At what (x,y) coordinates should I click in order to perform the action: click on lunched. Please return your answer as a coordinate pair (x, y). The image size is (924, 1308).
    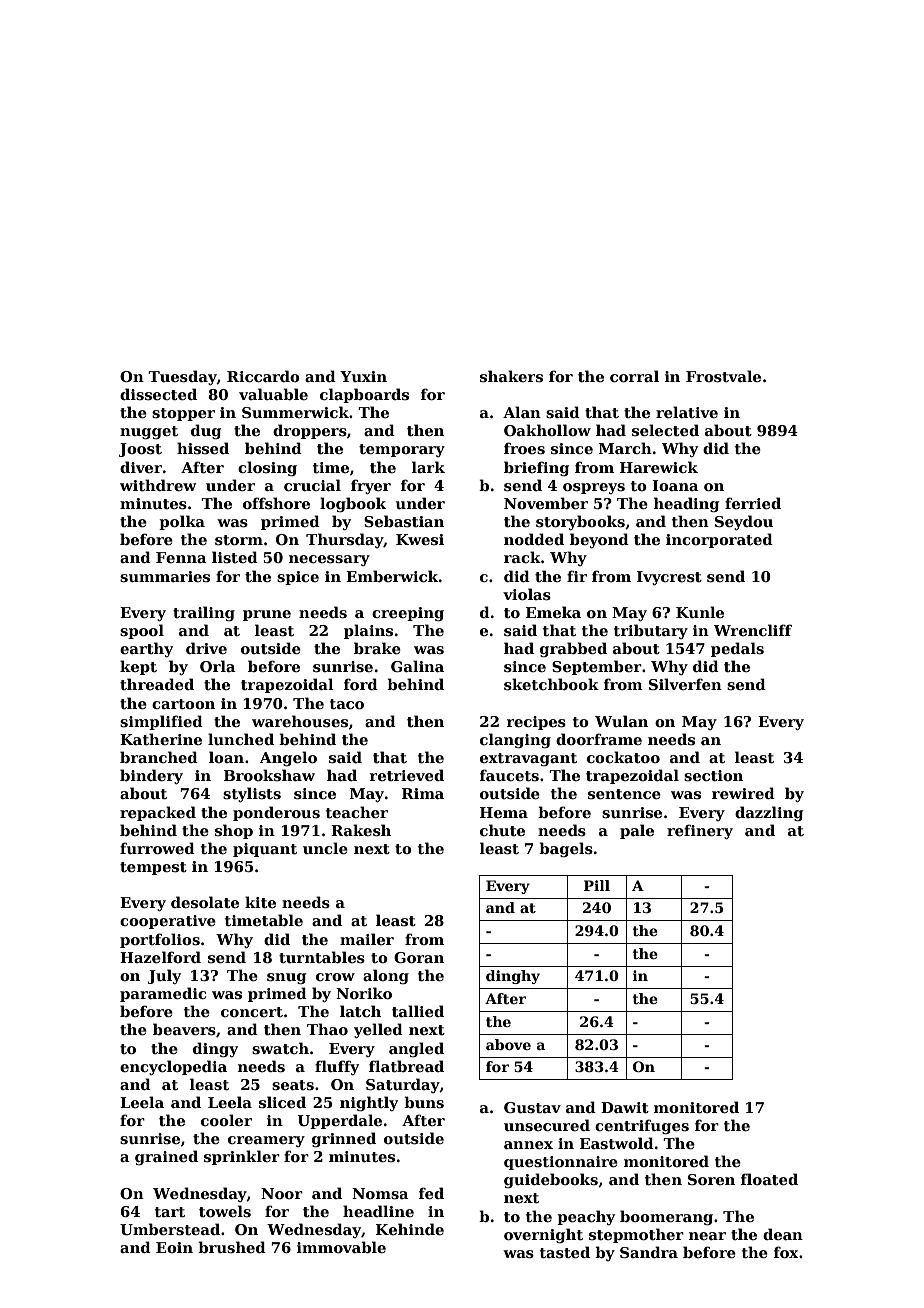
    Looking at the image, I should click on (241, 739).
